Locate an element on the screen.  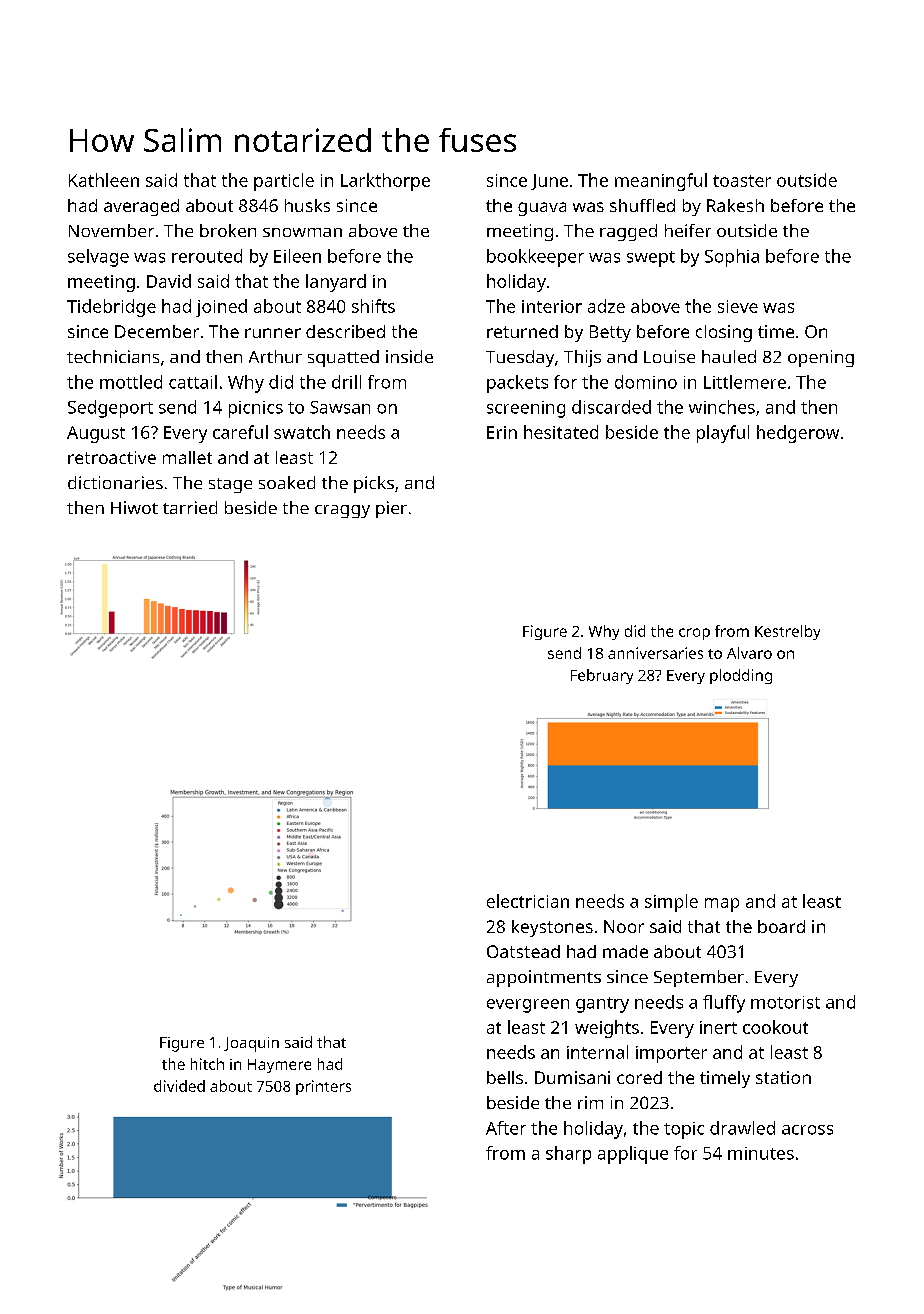
inert is located at coordinates (718, 1027).
